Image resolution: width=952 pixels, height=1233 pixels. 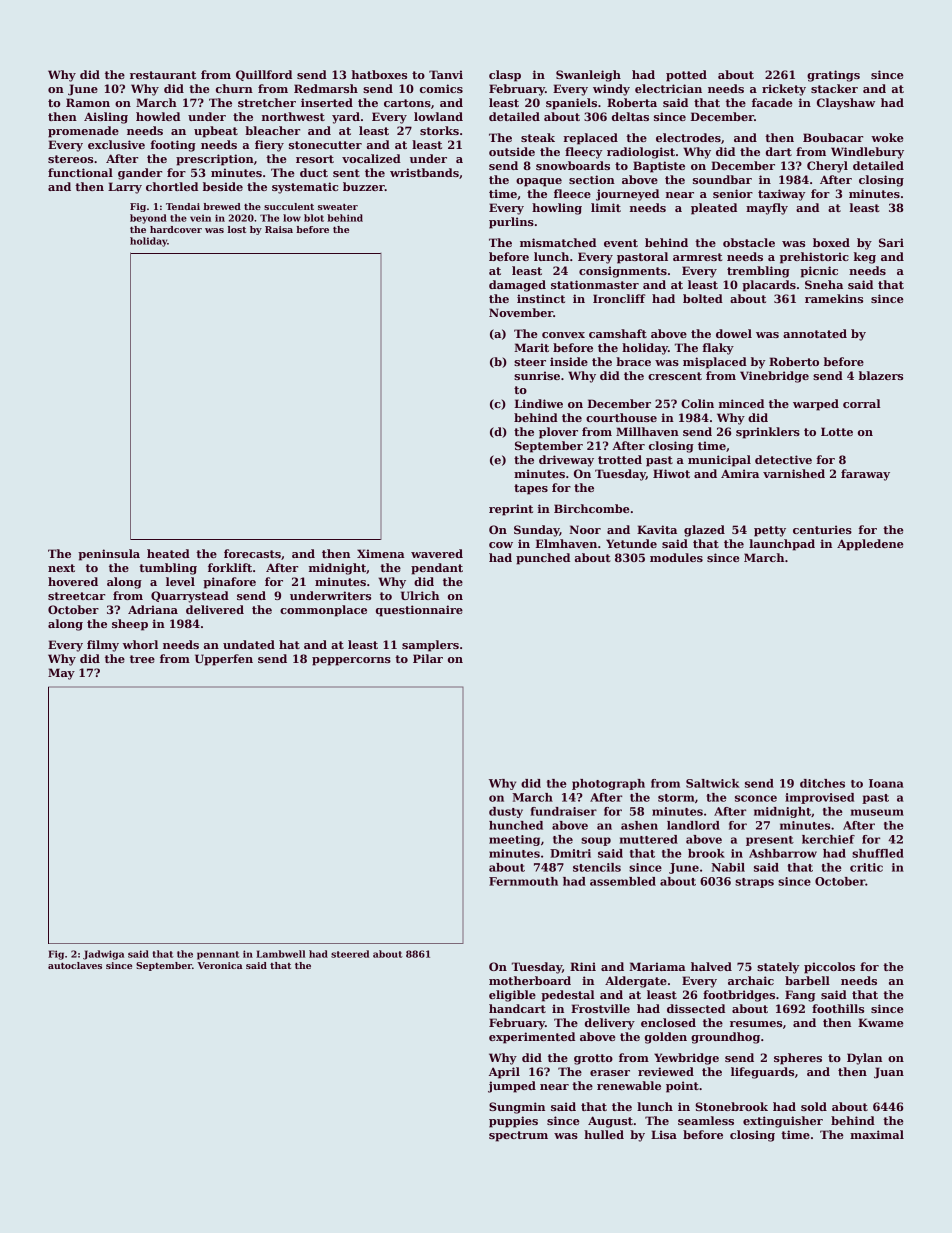 What do you see at coordinates (220, 965) in the document?
I see `Veronica` at bounding box center [220, 965].
